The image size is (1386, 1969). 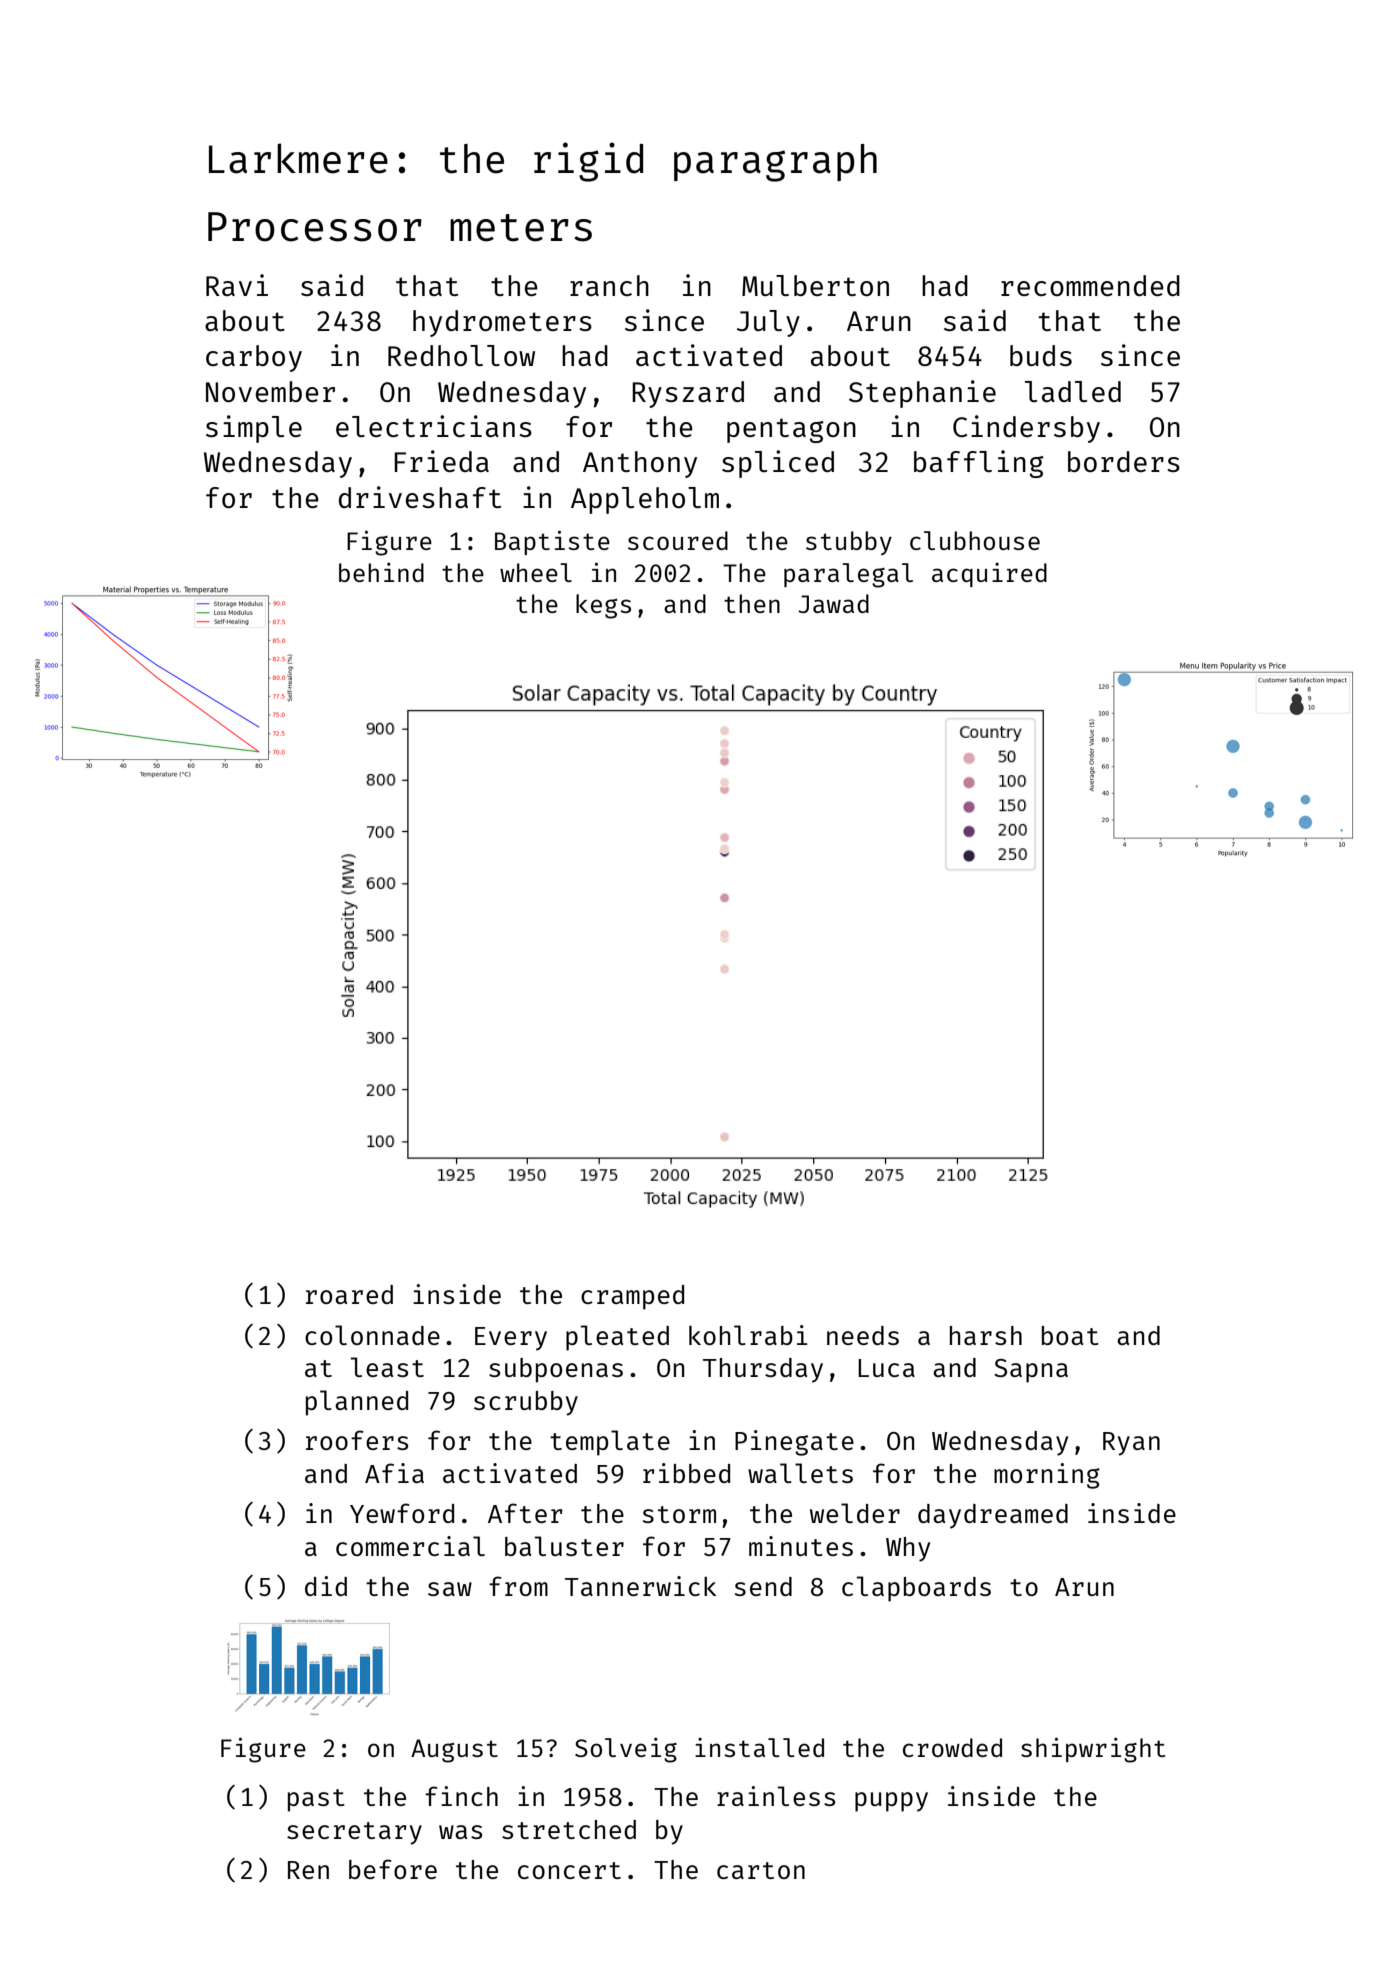 I want to click on needs, so click(x=863, y=1335).
